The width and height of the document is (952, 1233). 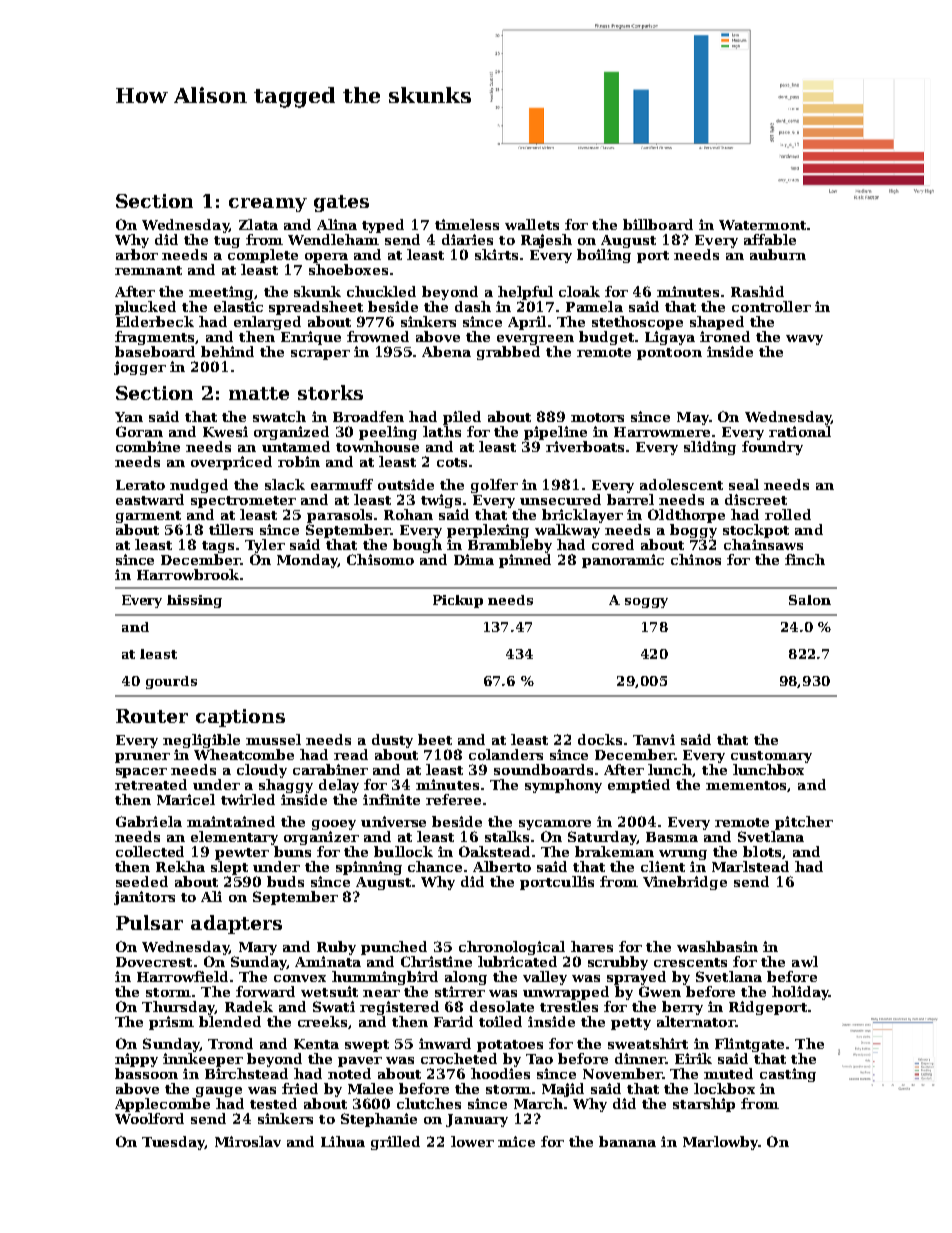 What do you see at coordinates (171, 1023) in the document?
I see `prism` at bounding box center [171, 1023].
